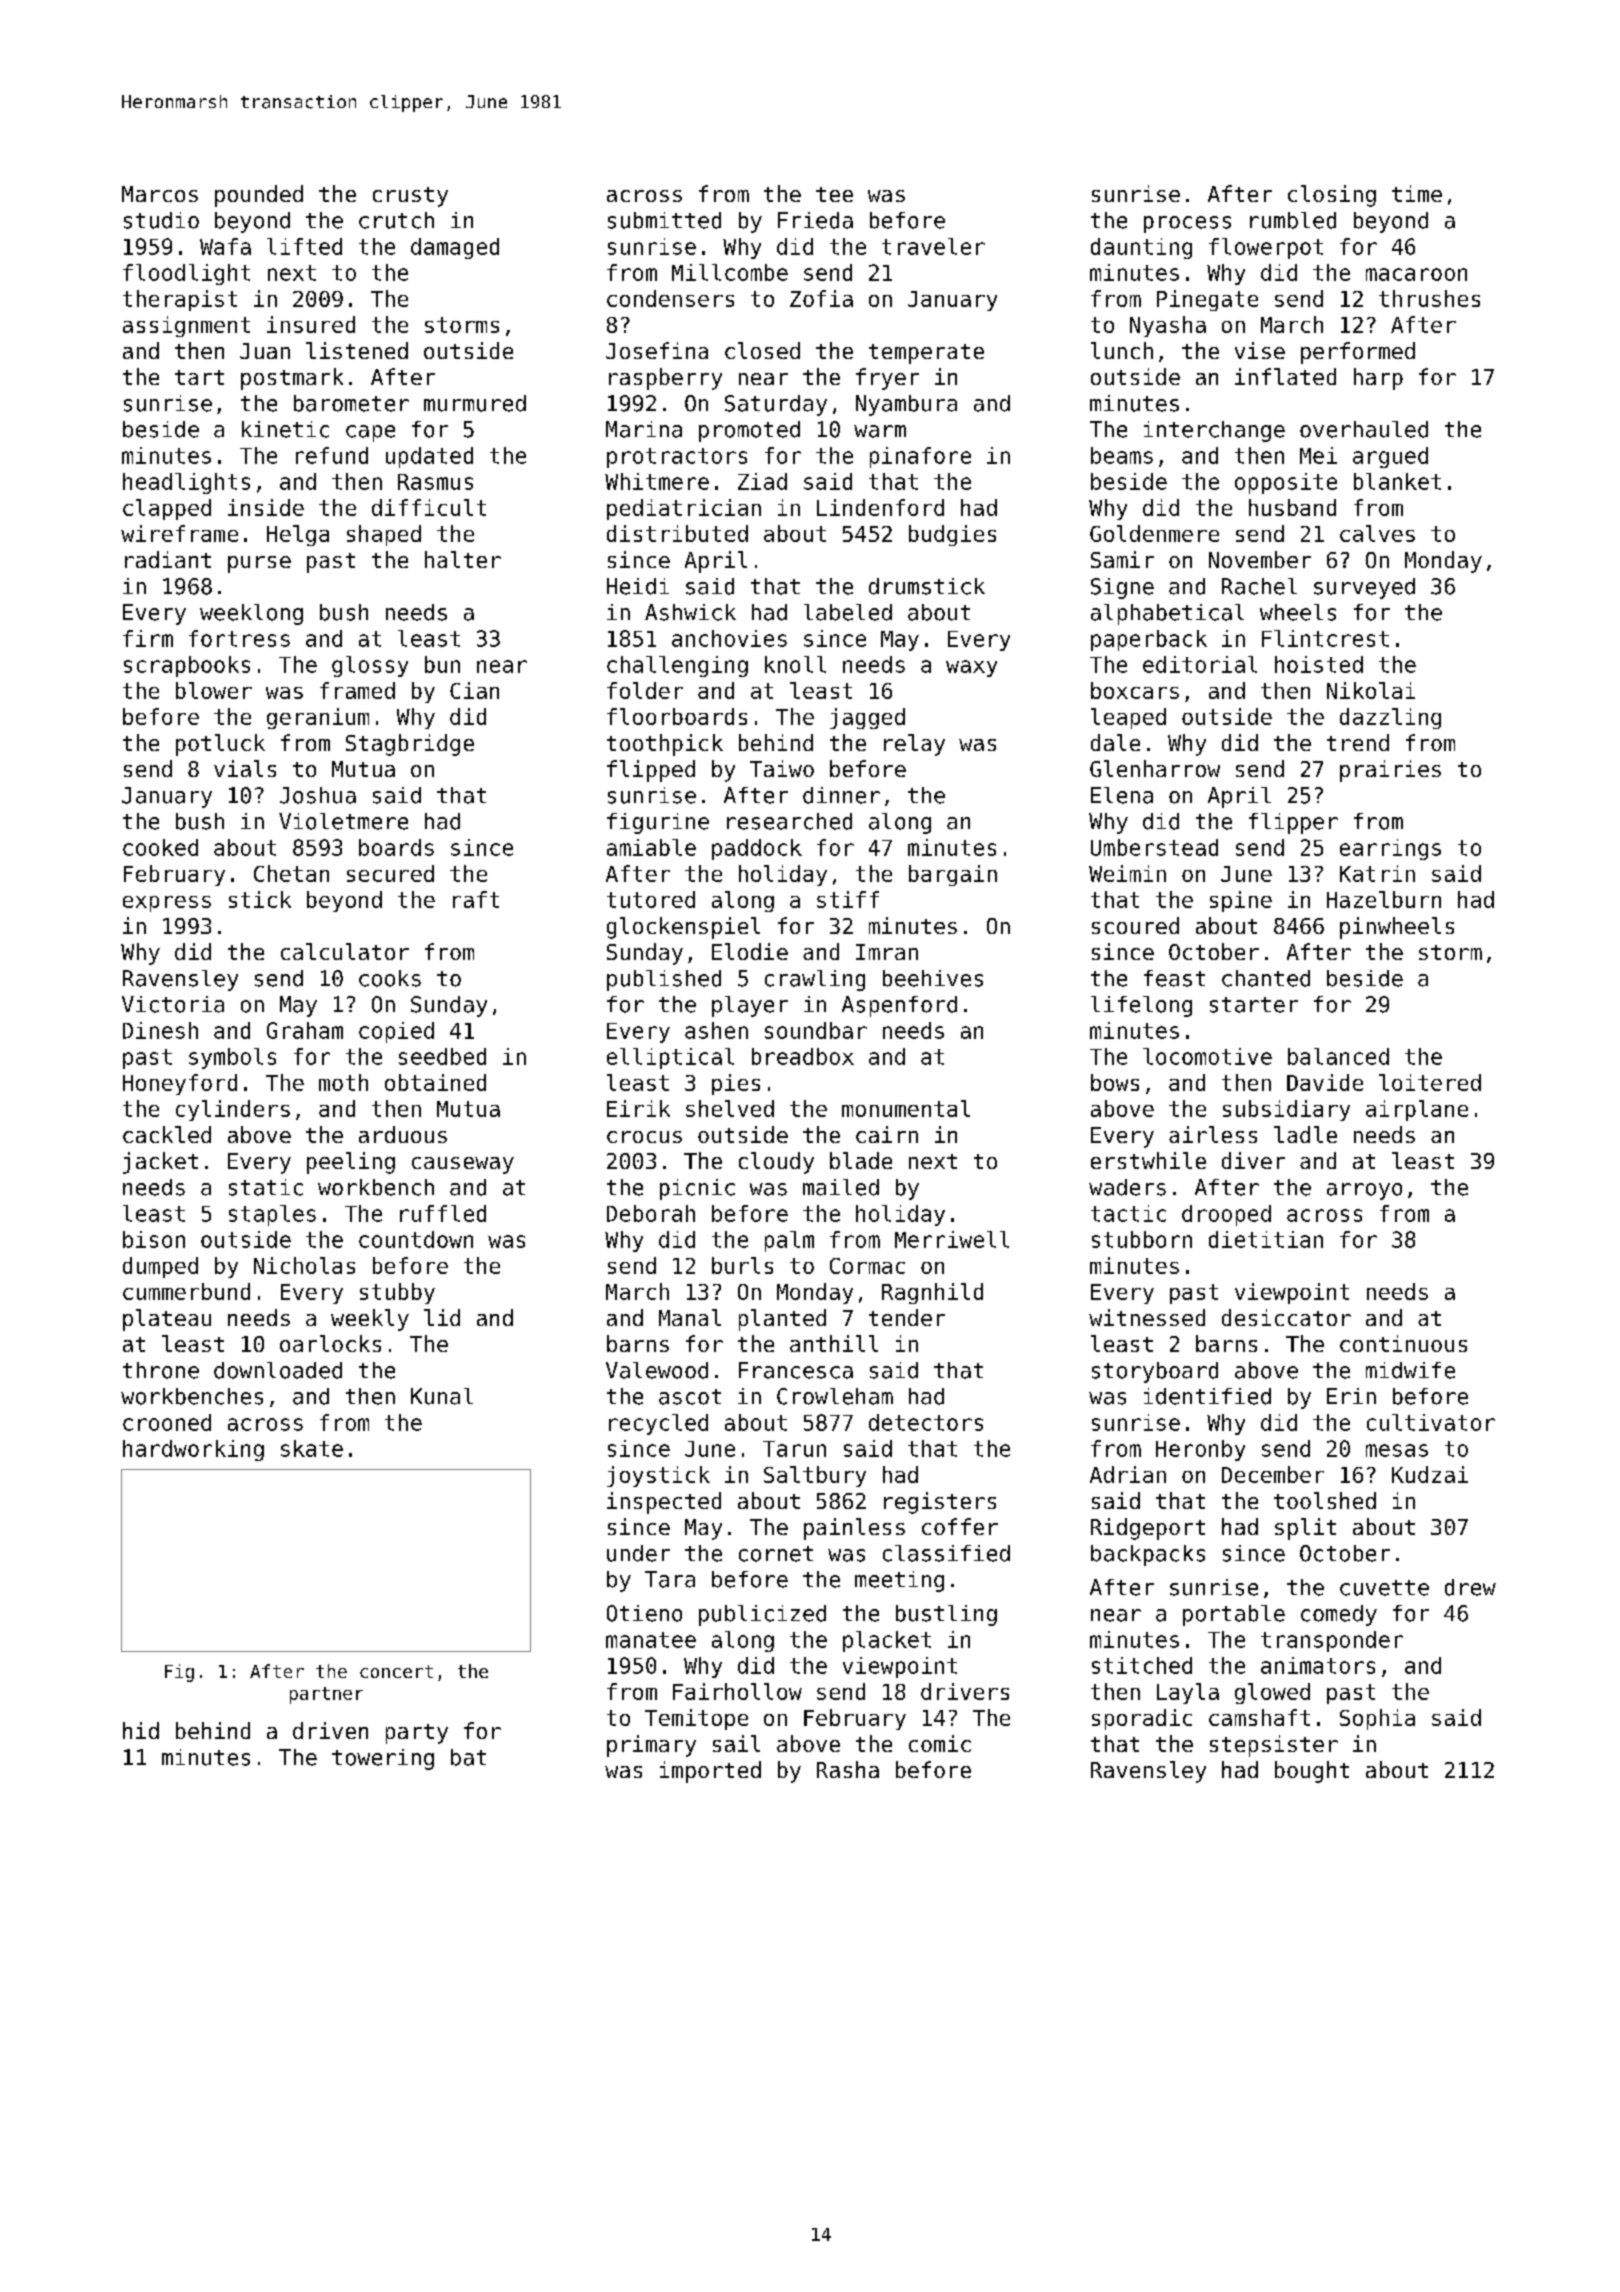  I want to click on continuous, so click(1403, 1343).
